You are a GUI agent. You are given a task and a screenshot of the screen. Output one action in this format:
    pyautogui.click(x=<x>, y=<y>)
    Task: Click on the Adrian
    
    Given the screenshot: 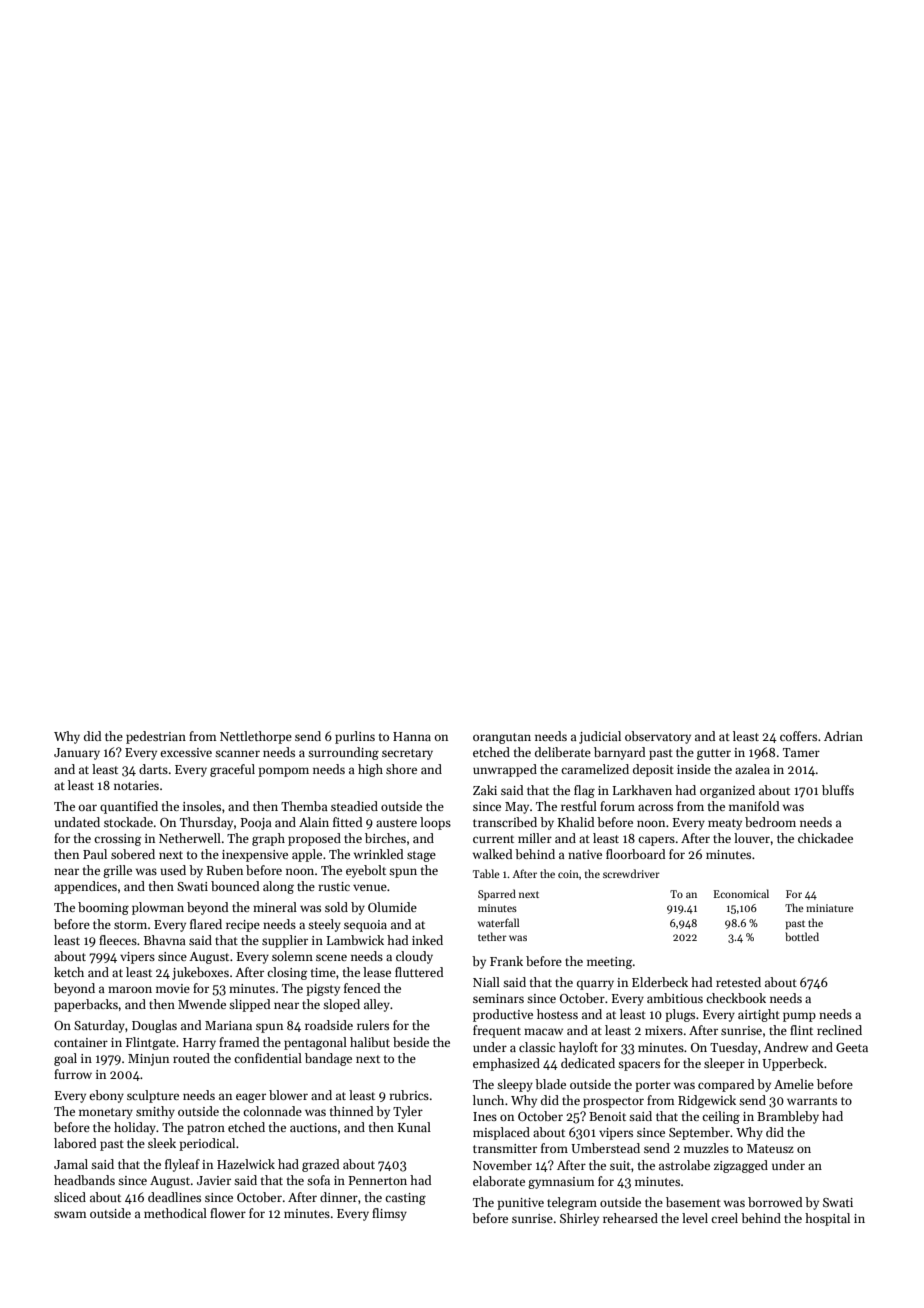 What is the action you would take?
    pyautogui.click(x=843, y=736)
